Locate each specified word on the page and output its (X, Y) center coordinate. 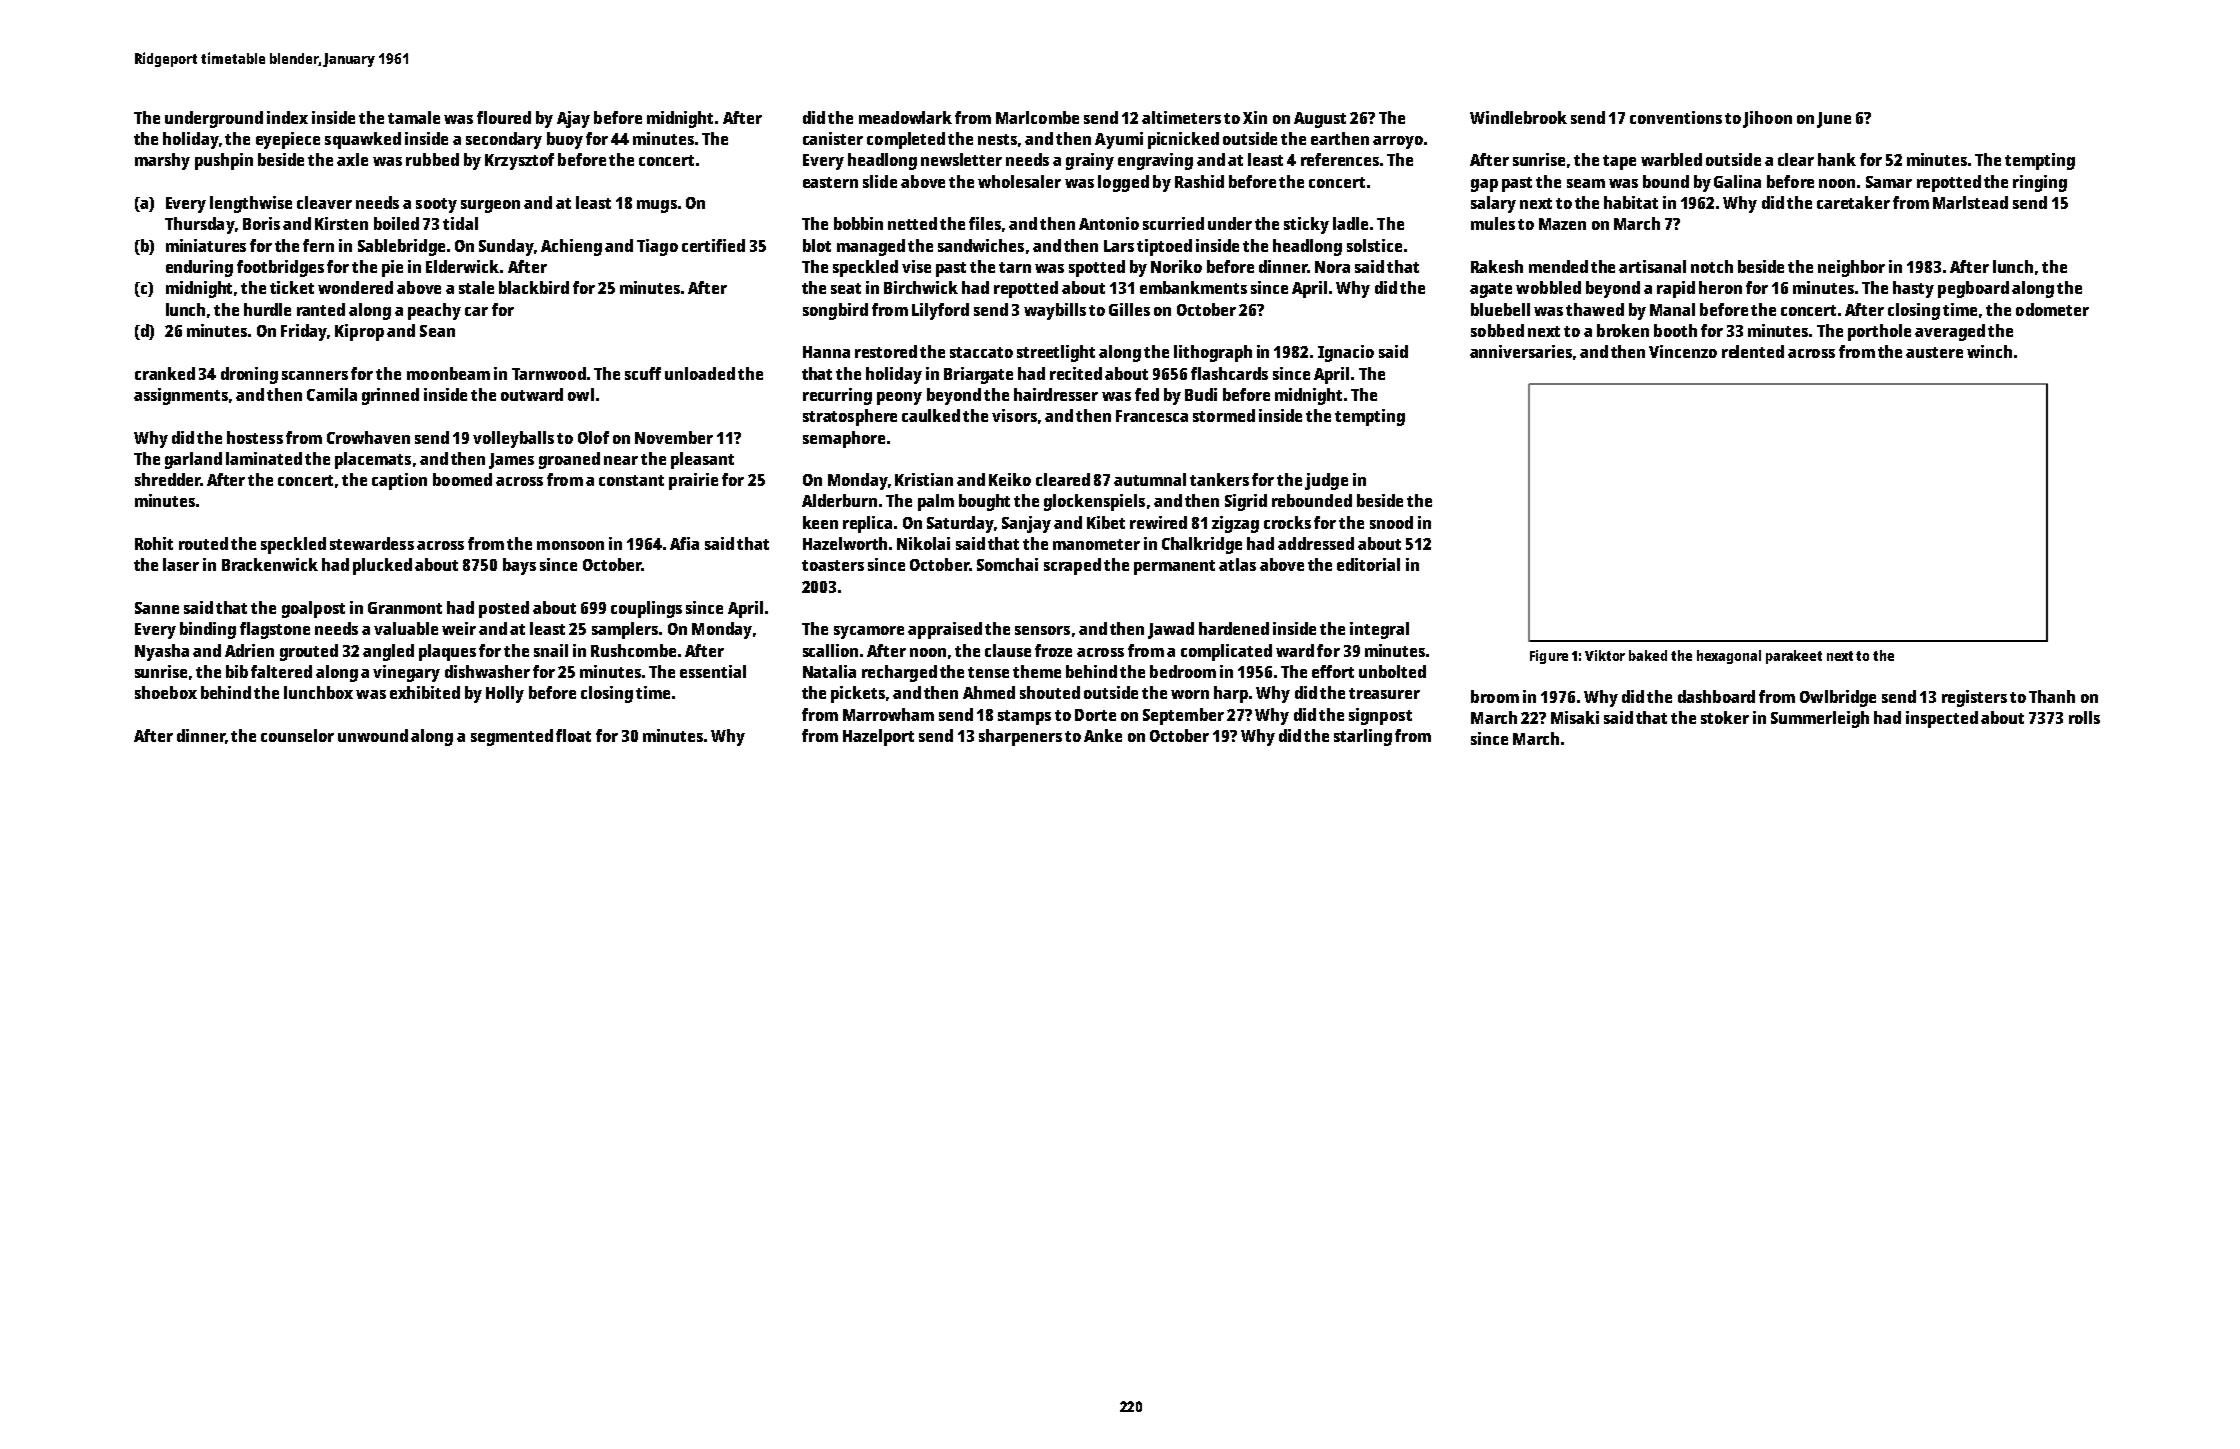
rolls (2084, 717)
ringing (2040, 183)
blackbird (534, 287)
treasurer (1384, 693)
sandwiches (981, 245)
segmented (512, 737)
